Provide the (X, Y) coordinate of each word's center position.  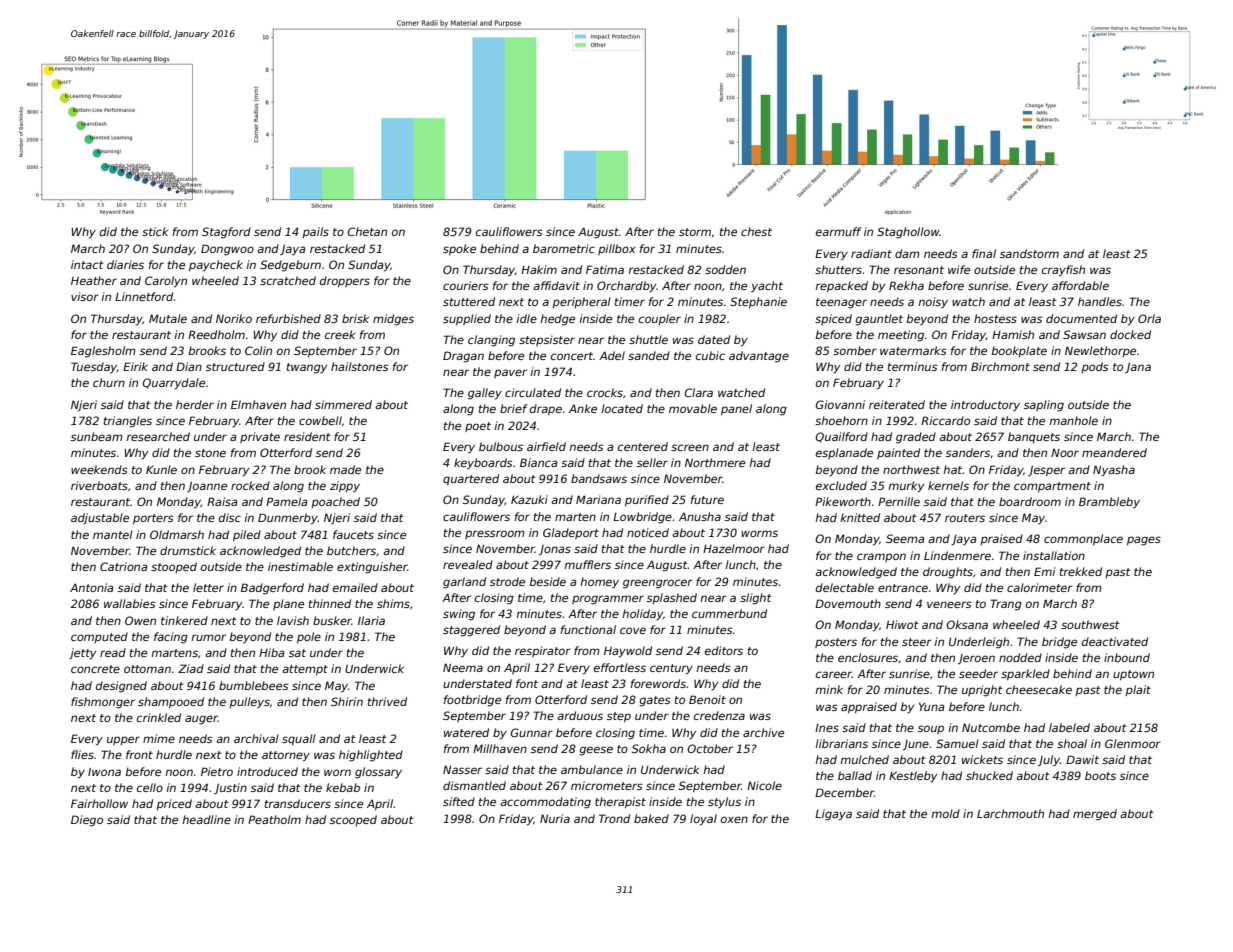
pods (1095, 367)
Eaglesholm (103, 352)
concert (572, 356)
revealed (468, 564)
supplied (467, 320)
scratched (288, 280)
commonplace (1083, 540)
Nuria (555, 818)
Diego (87, 821)
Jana (1138, 367)
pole (309, 638)
